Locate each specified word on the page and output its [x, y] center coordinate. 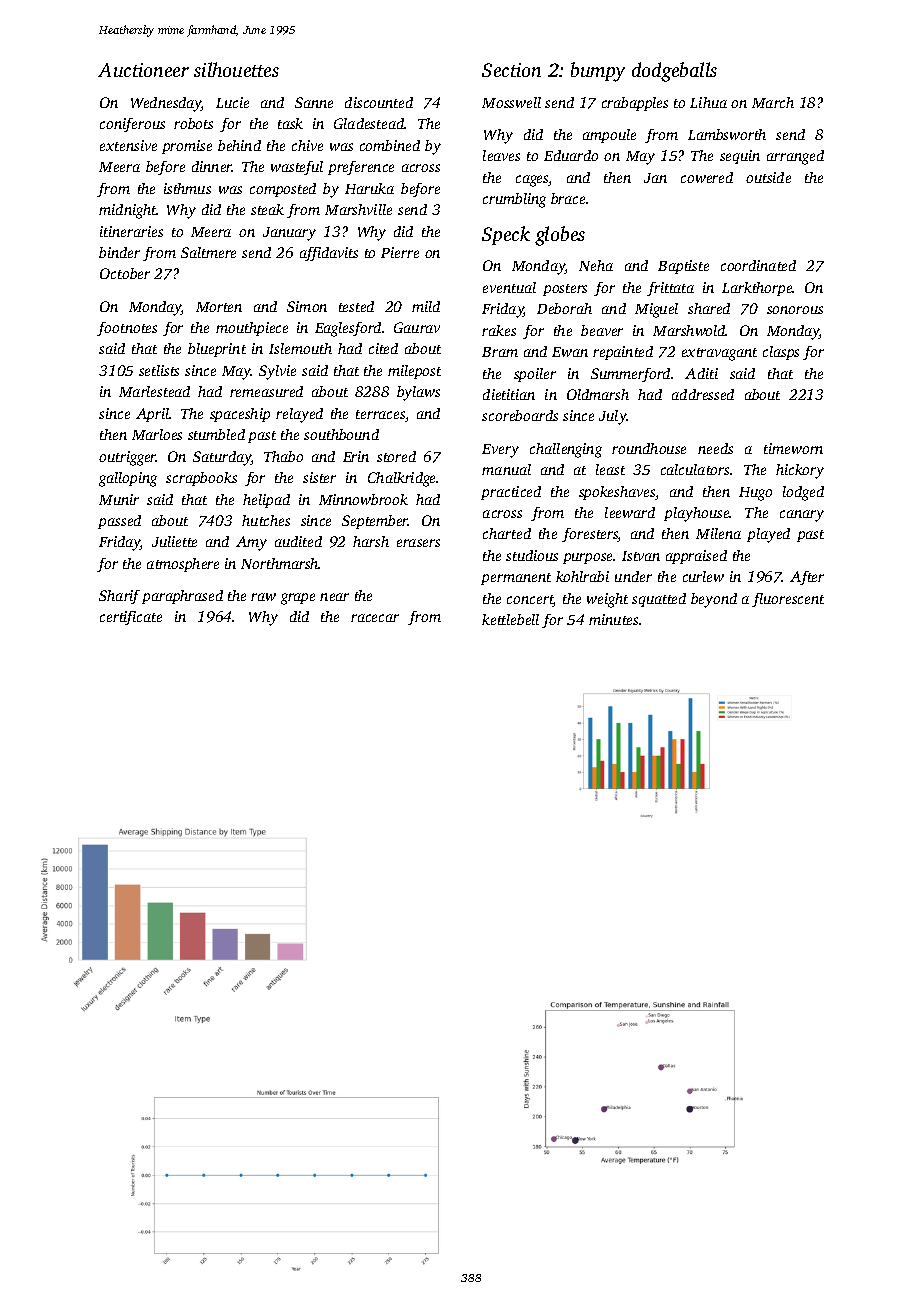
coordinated [758, 265]
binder [119, 252]
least [610, 469]
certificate [131, 618]
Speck [506, 235]
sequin [740, 157]
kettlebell [510, 619]
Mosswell [511, 102]
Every [500, 451]
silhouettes [236, 69]
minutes [613, 619]
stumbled [216, 434]
